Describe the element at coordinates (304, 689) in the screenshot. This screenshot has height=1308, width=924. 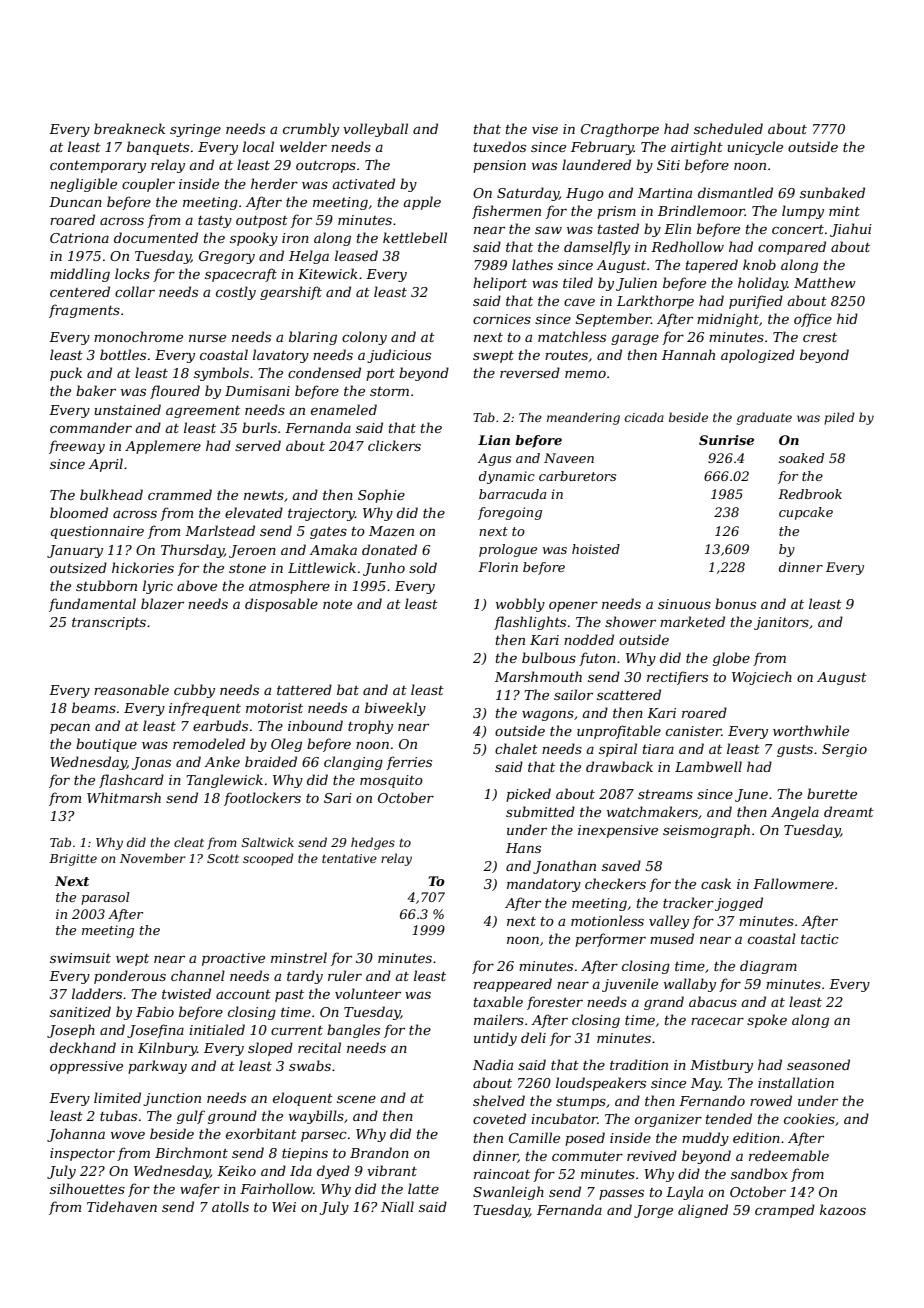
I see `tattered` at that location.
